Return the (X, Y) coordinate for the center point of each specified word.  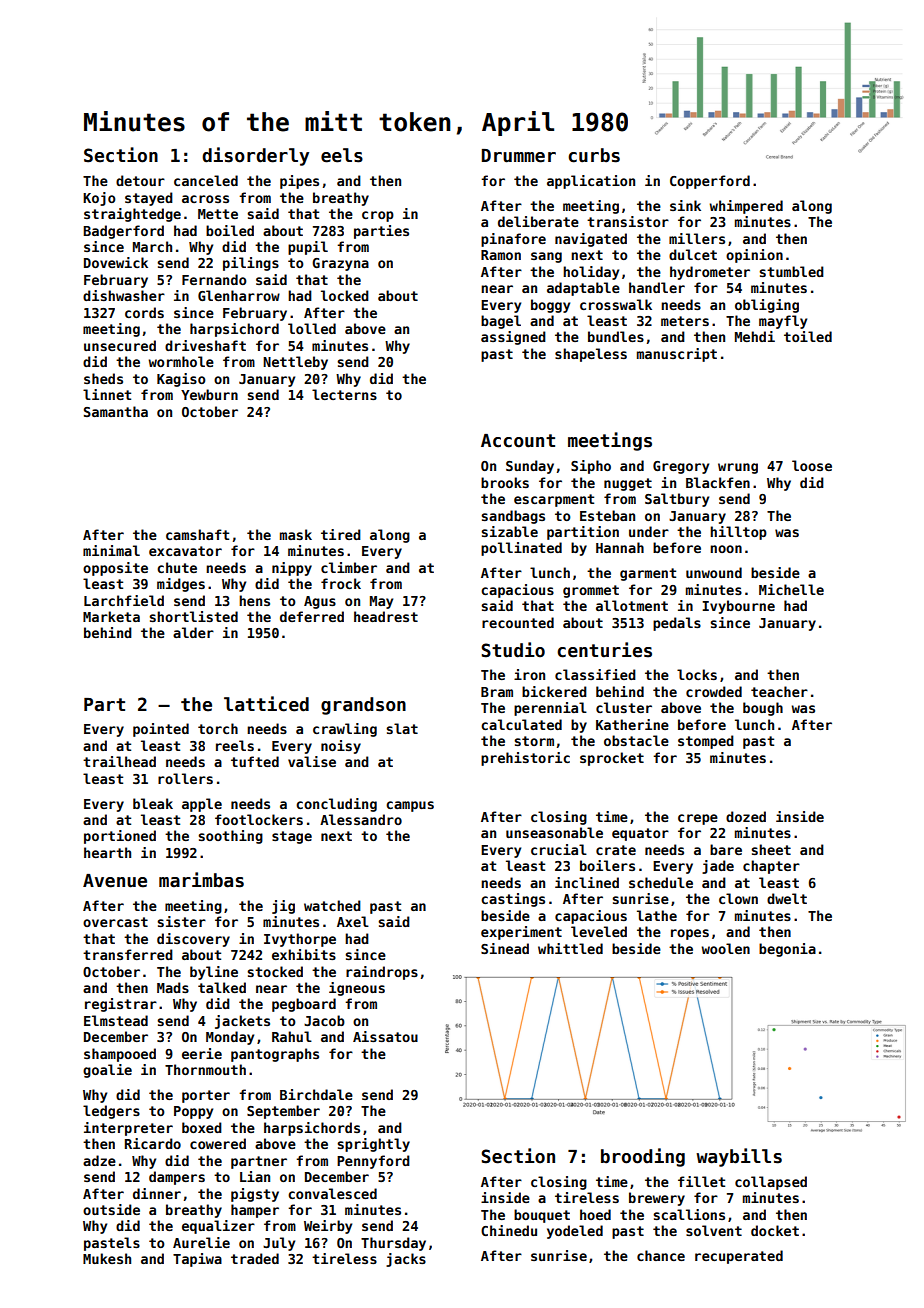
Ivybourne (738, 607)
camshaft (197, 534)
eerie (202, 1053)
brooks (505, 482)
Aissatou (385, 1036)
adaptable (583, 289)
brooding (643, 1157)
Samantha (116, 411)
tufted (255, 761)
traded (255, 1258)
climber (349, 567)
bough (763, 709)
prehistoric (525, 759)
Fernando (214, 279)
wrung (738, 468)
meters (685, 321)
